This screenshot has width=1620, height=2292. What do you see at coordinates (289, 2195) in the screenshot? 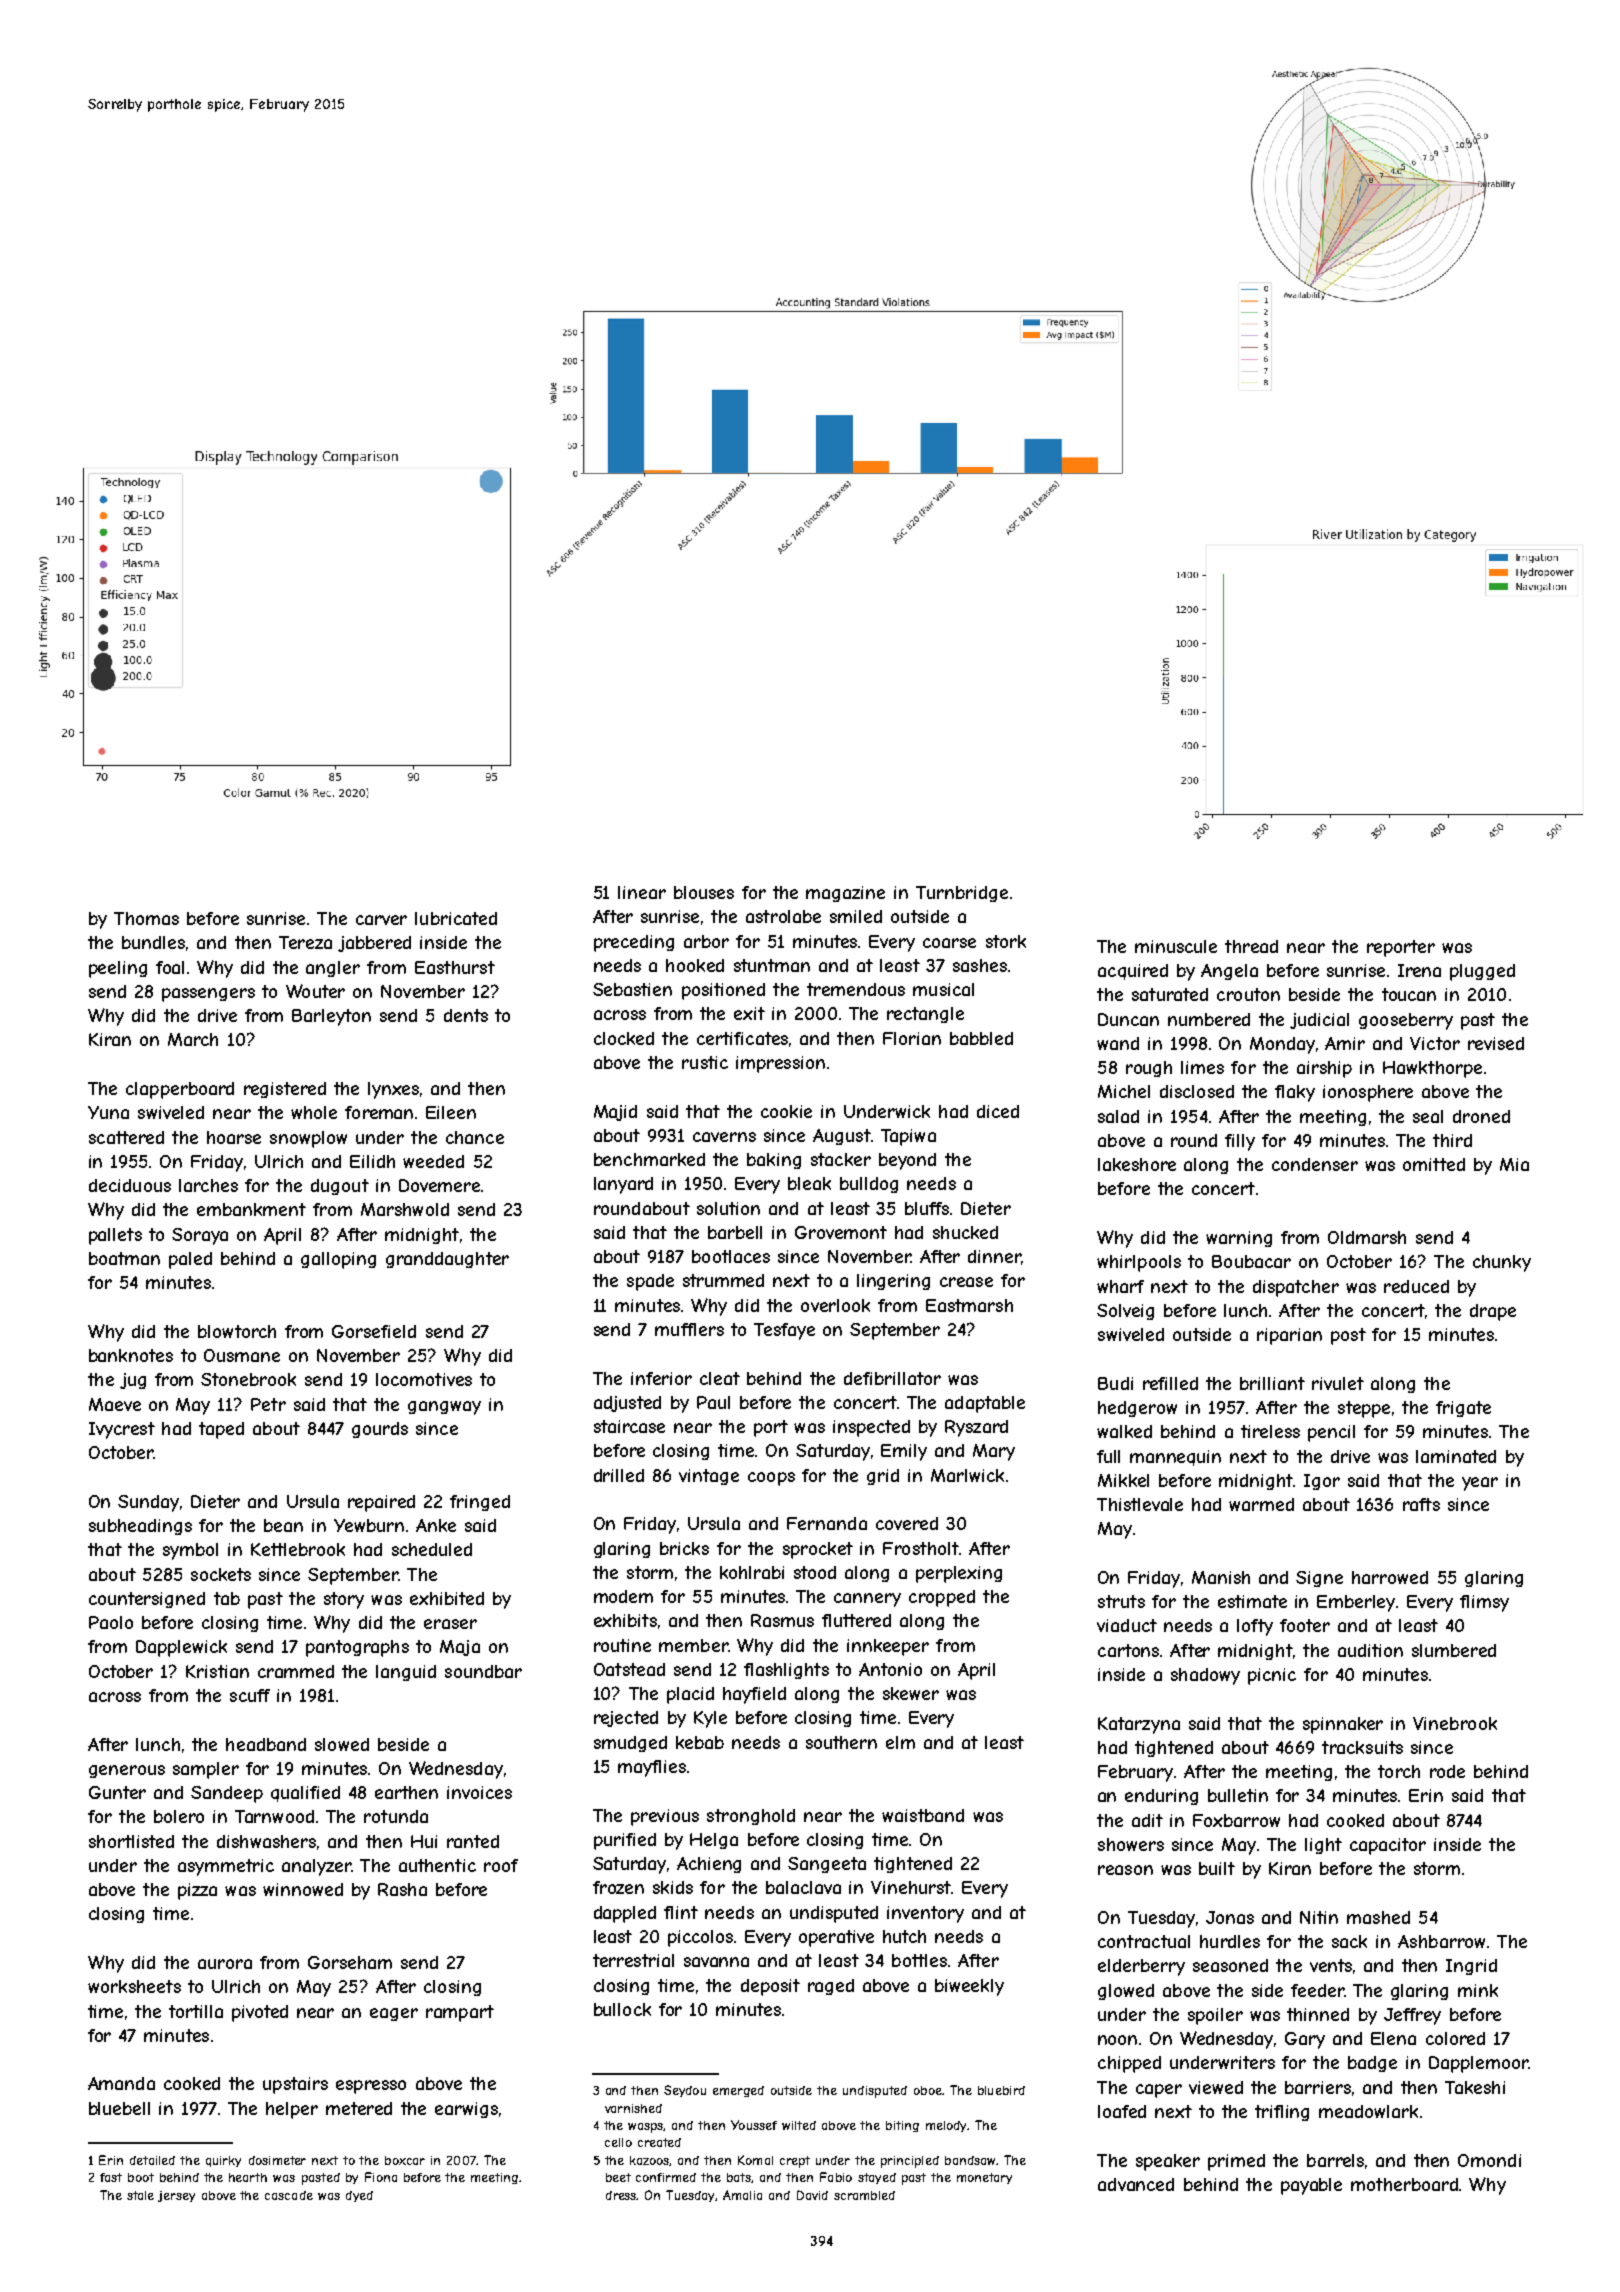
I see `cascade` at bounding box center [289, 2195].
